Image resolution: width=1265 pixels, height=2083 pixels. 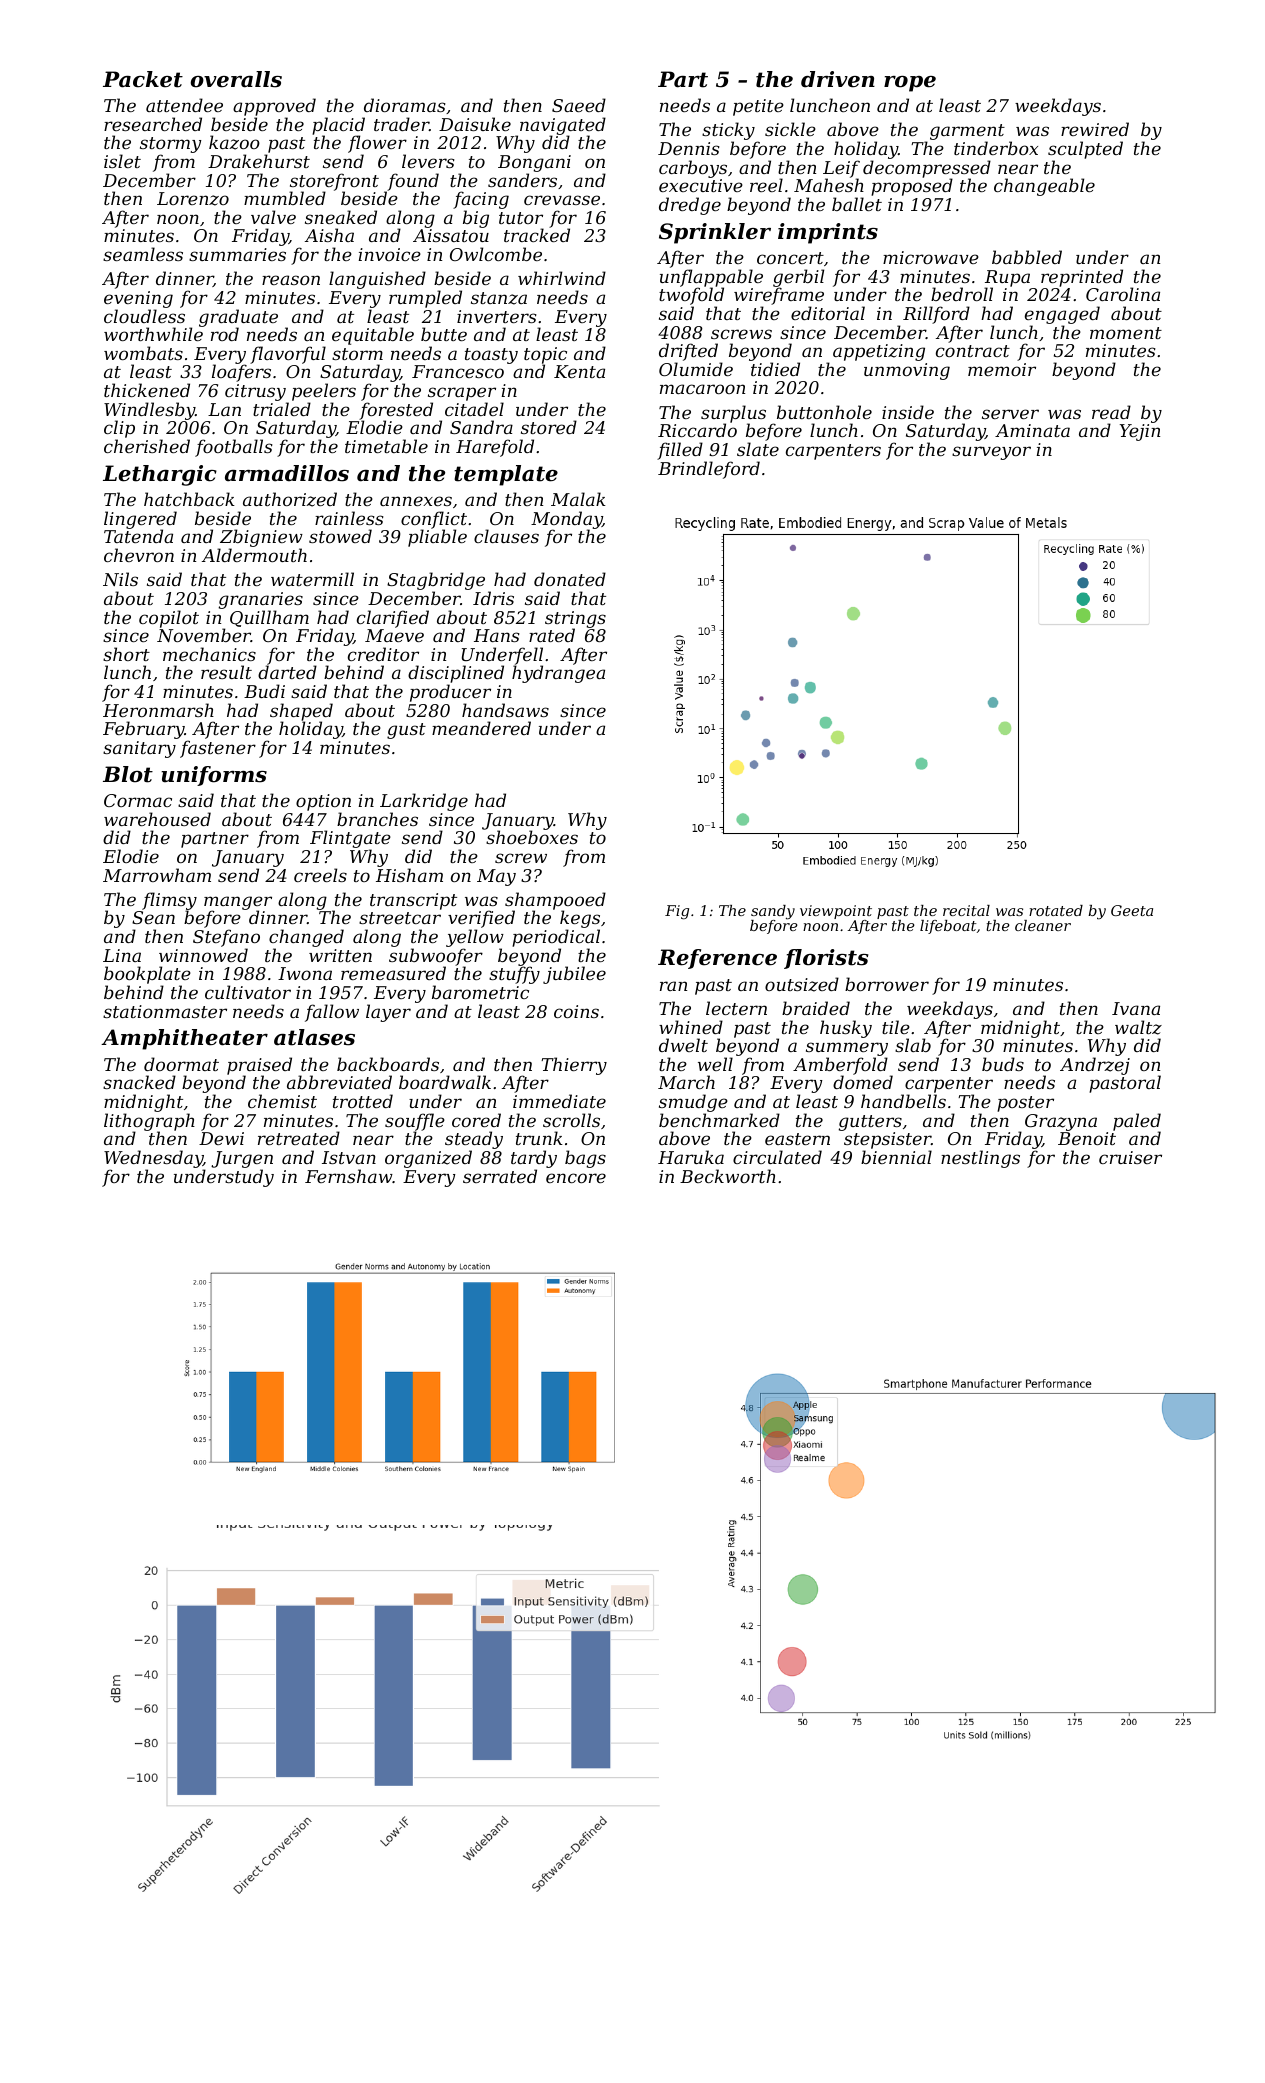 What do you see at coordinates (506, 536) in the image?
I see `clauses` at bounding box center [506, 536].
